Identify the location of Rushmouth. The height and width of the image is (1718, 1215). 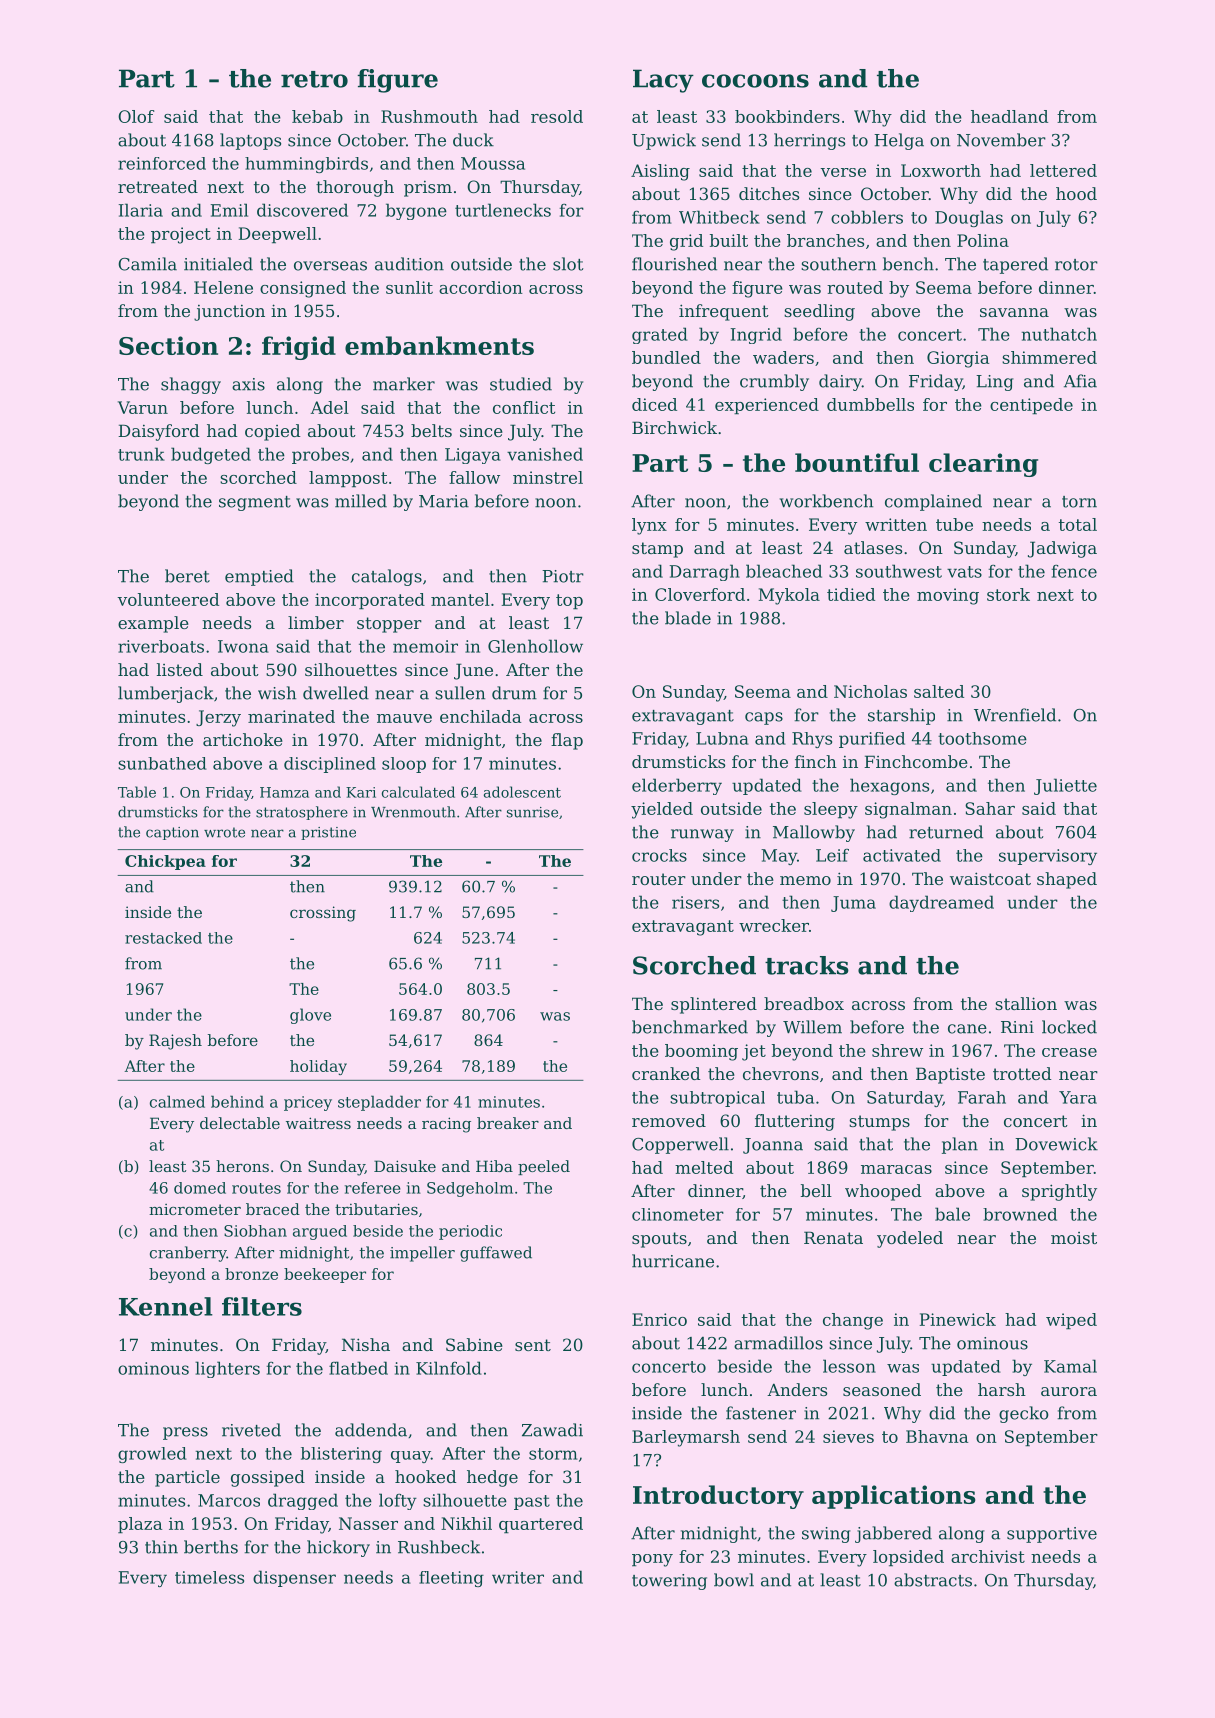
(429, 116).
